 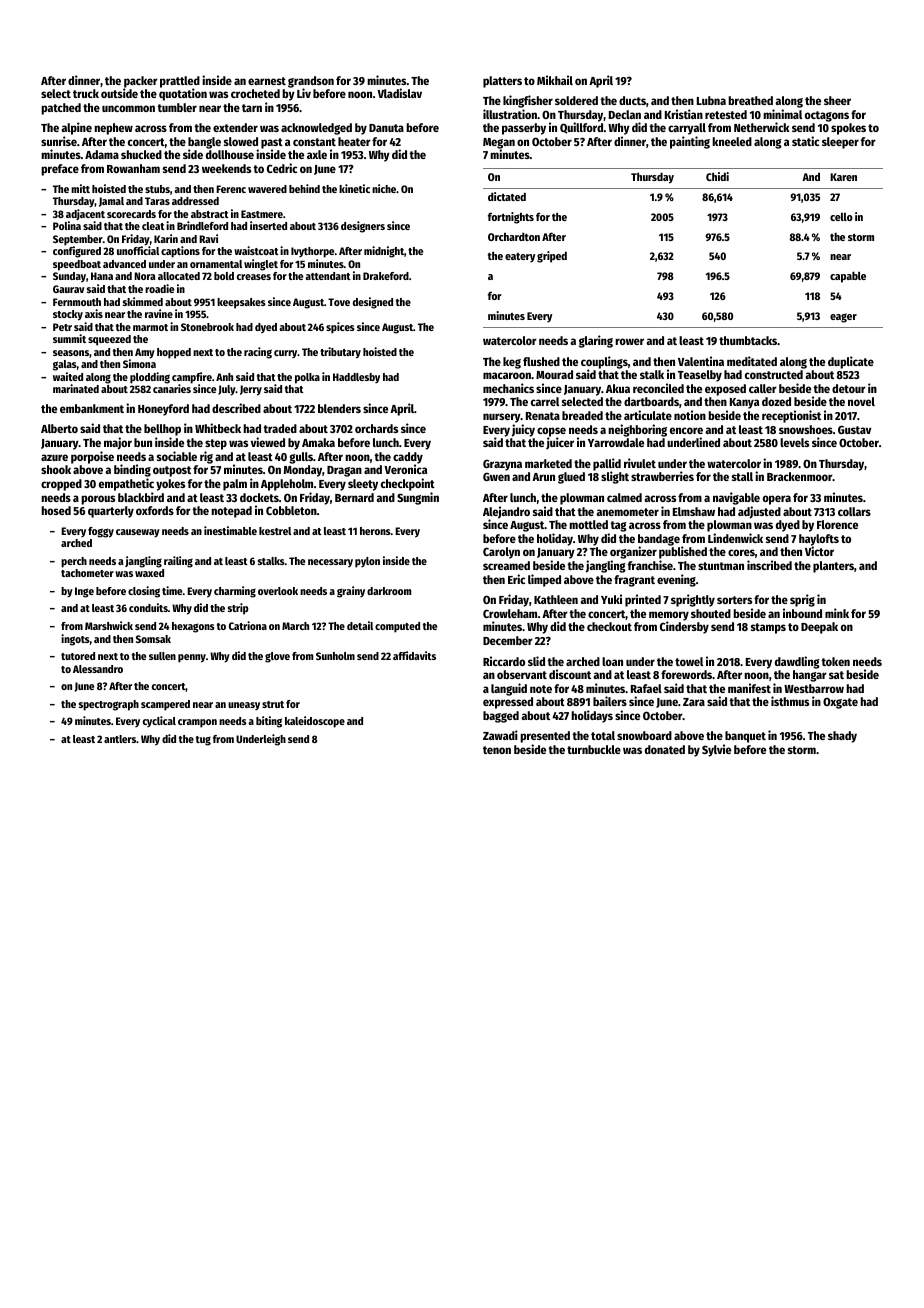 What do you see at coordinates (311, 82) in the page?
I see `grandson` at bounding box center [311, 82].
